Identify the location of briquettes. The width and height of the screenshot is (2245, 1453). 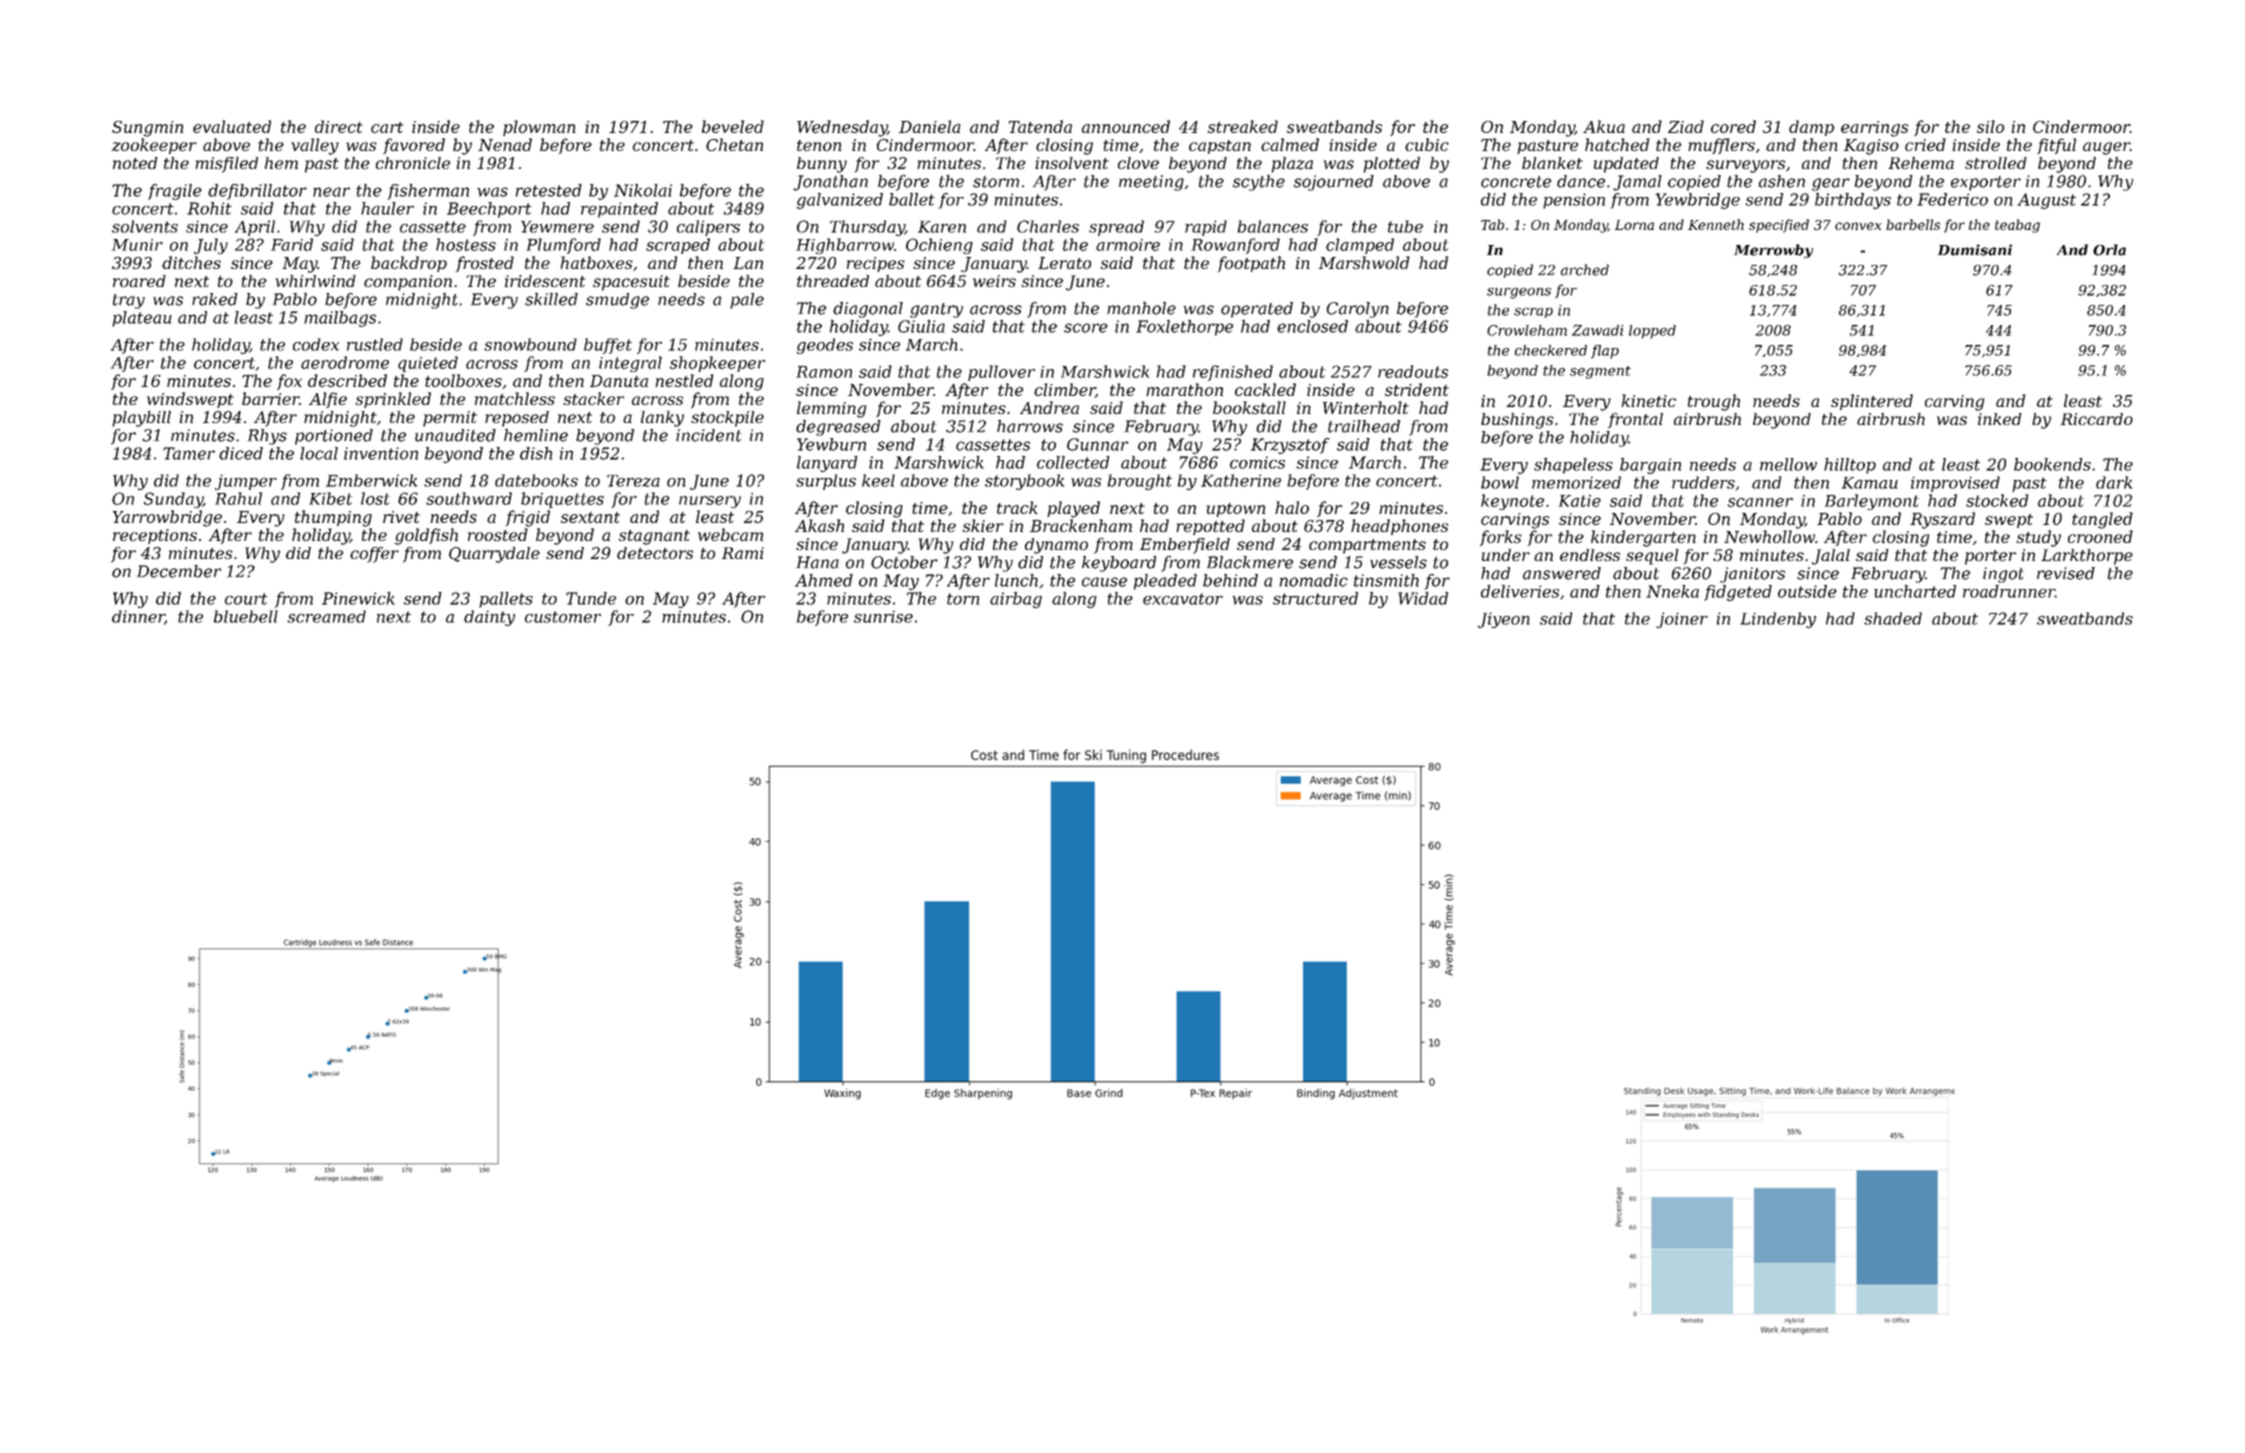
(562, 500).
